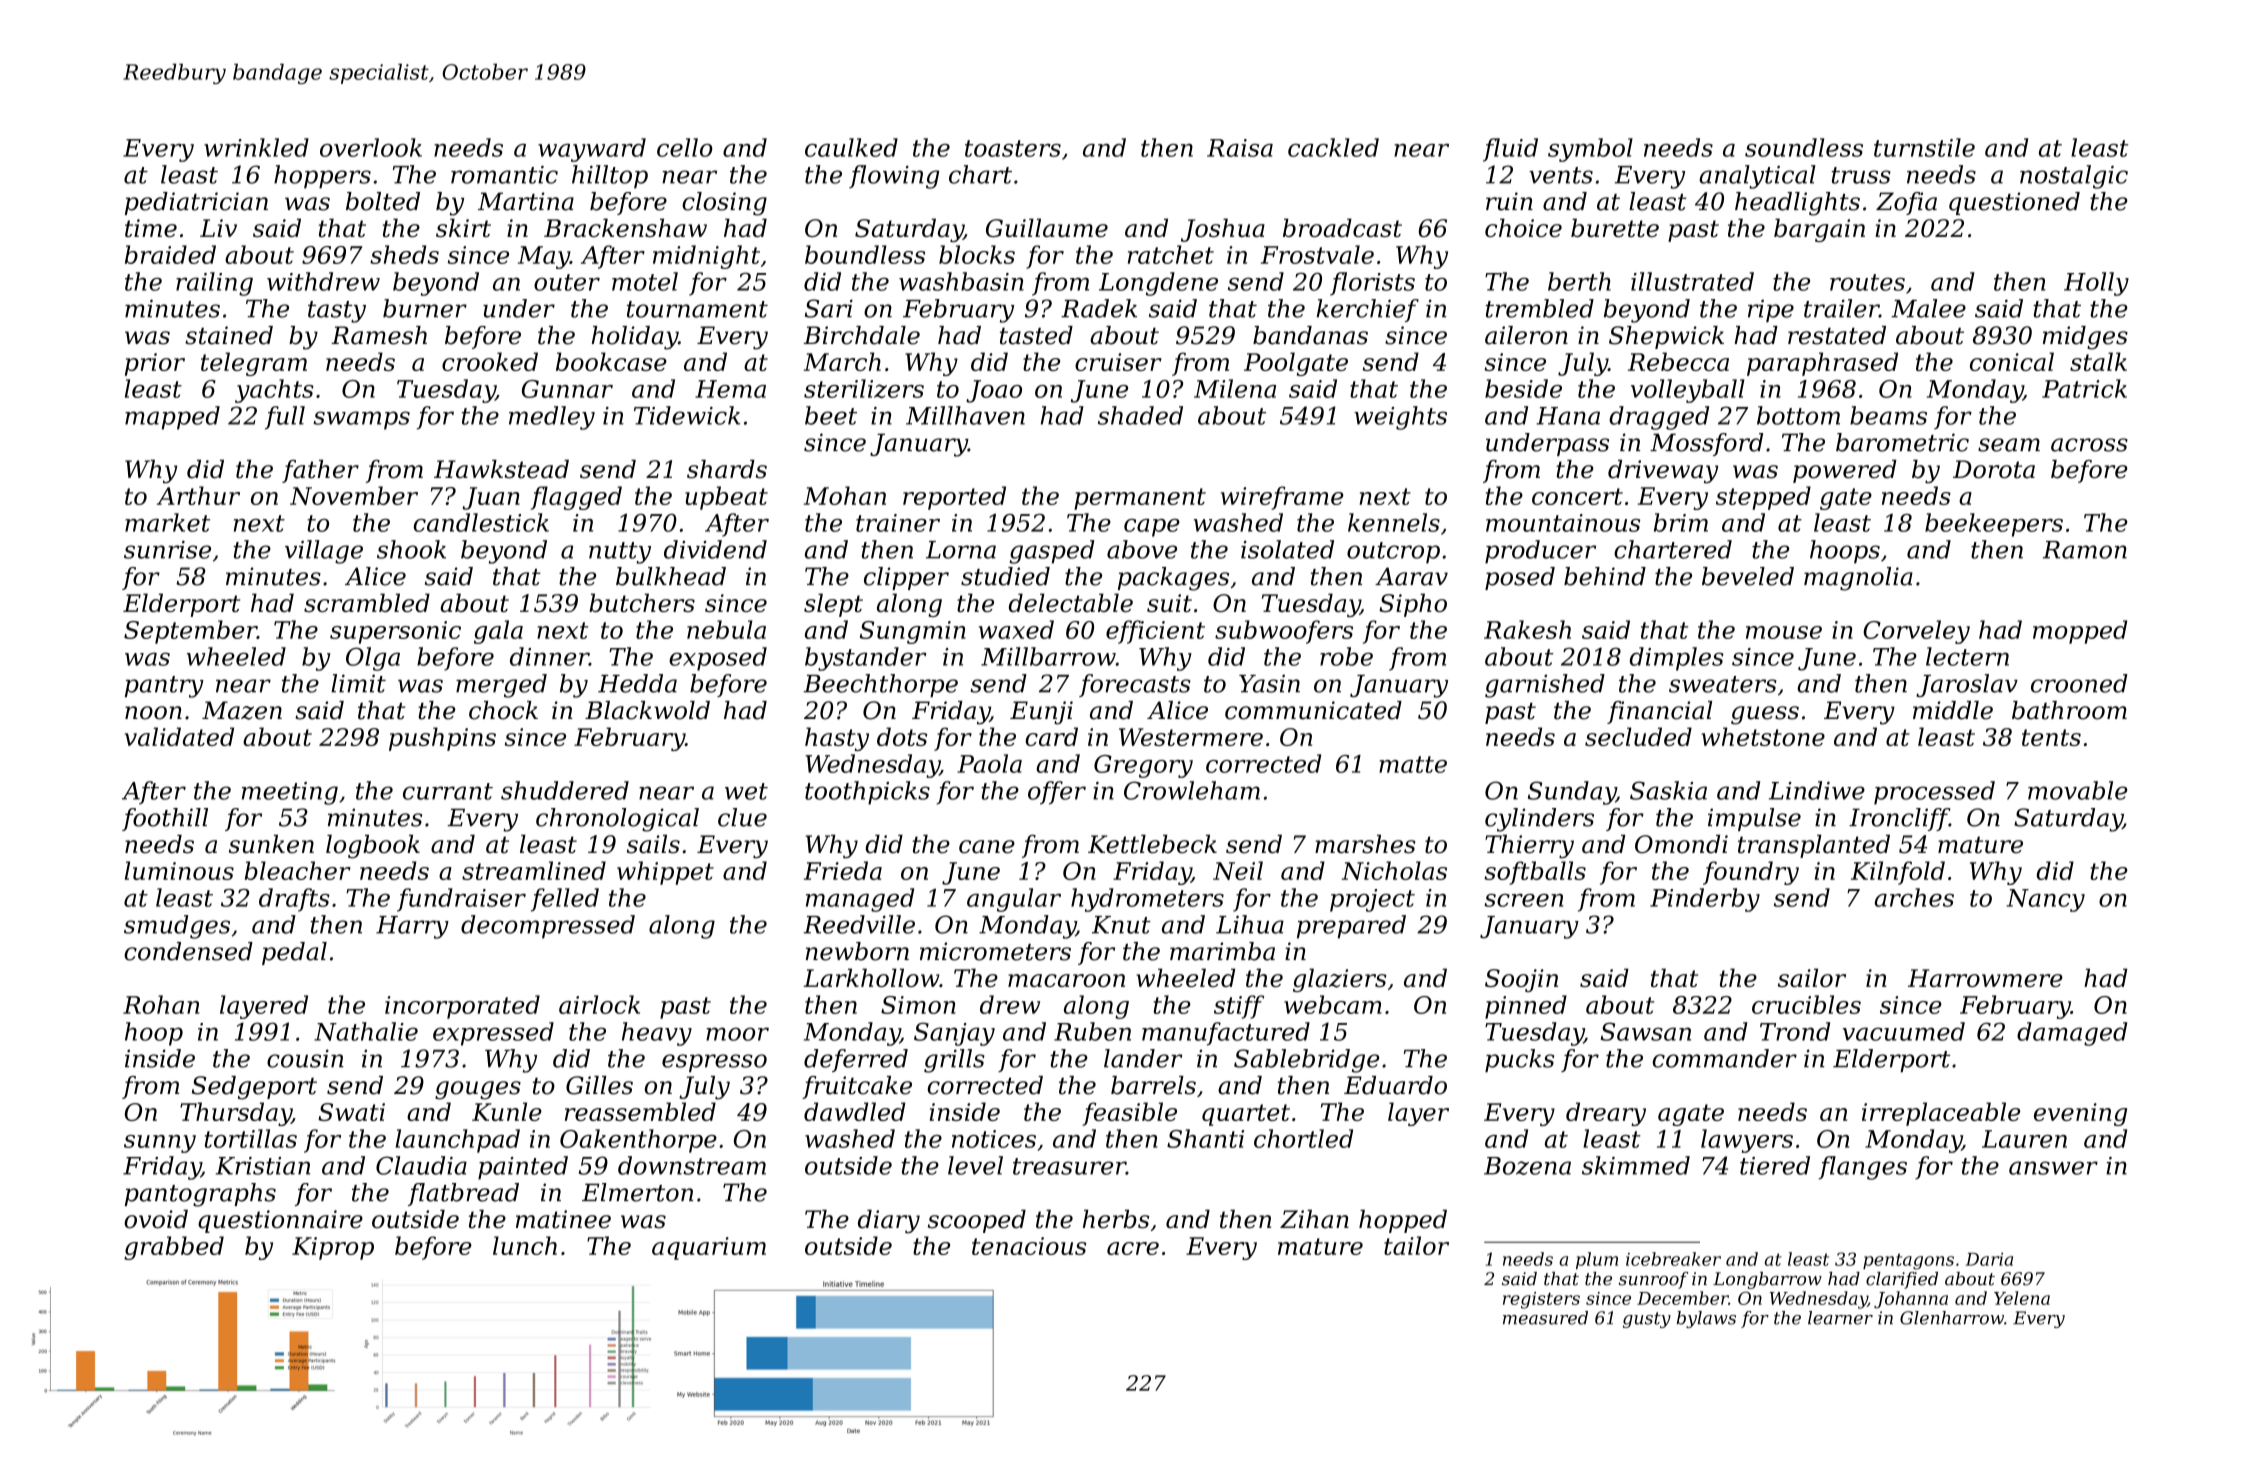 Image resolution: width=2252 pixels, height=1457 pixels. I want to click on conical, so click(2012, 361).
